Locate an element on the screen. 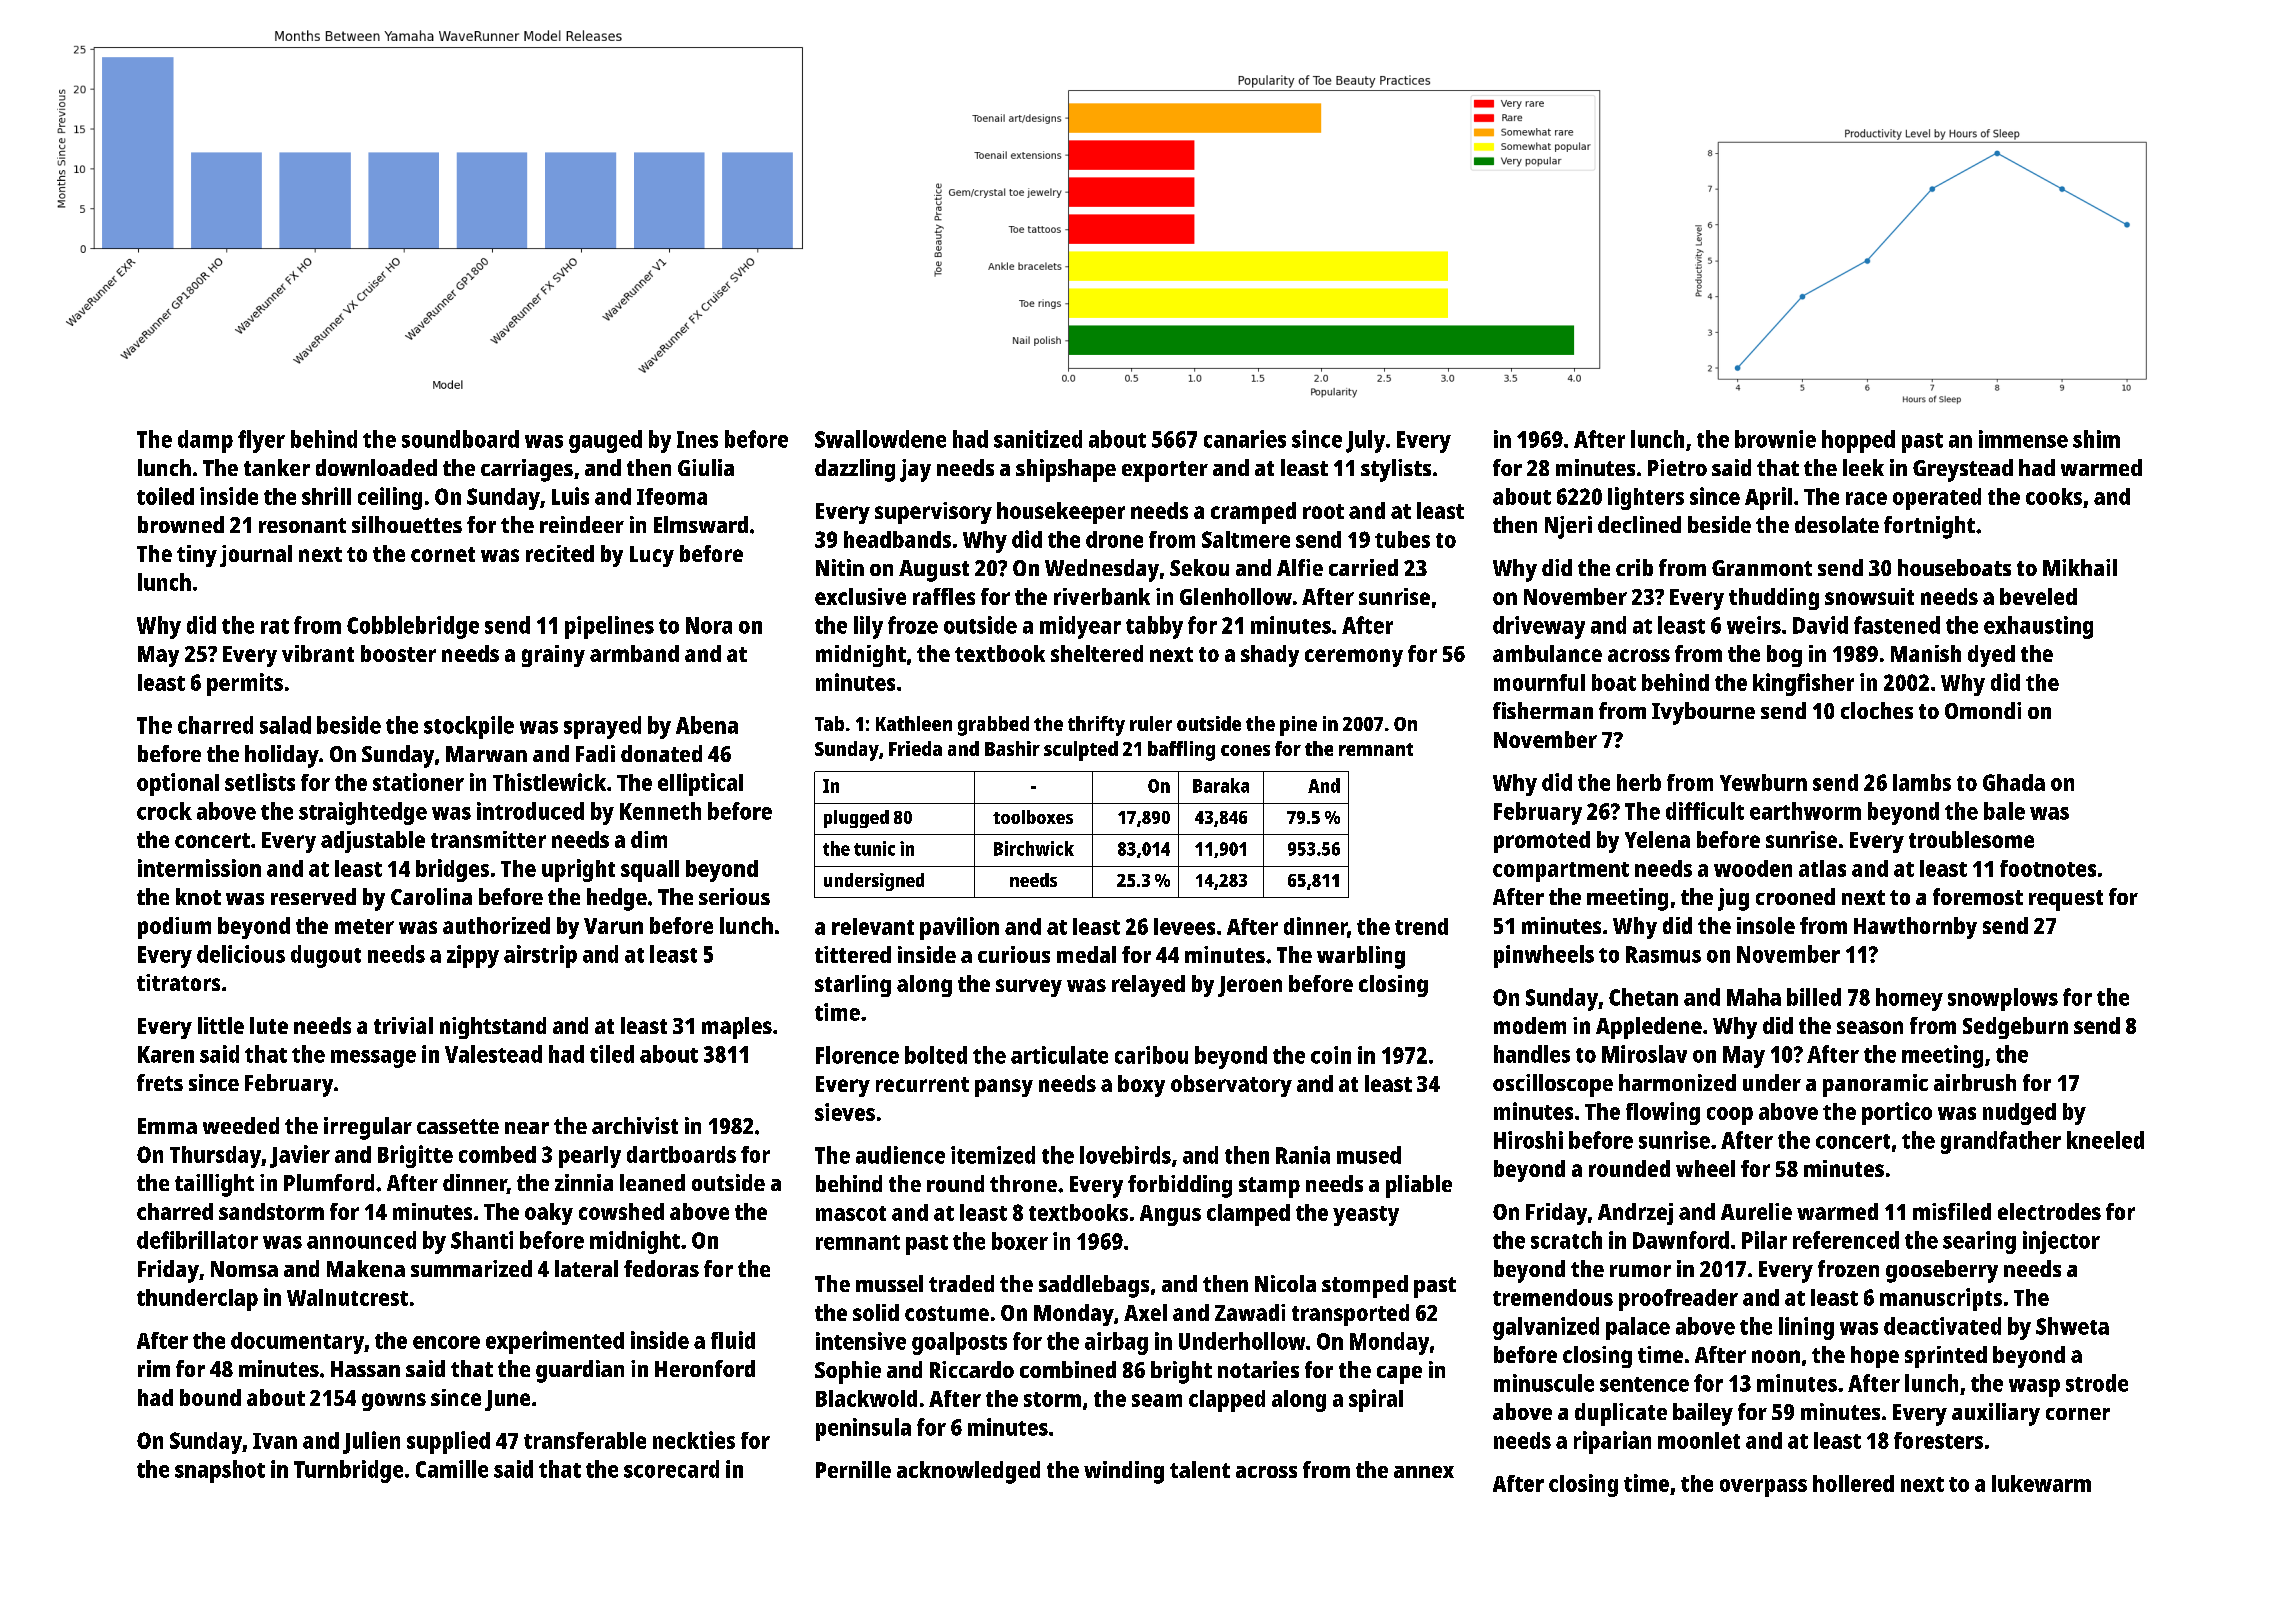 This screenshot has height=1614, width=2282. Ivan is located at coordinates (275, 1441).
